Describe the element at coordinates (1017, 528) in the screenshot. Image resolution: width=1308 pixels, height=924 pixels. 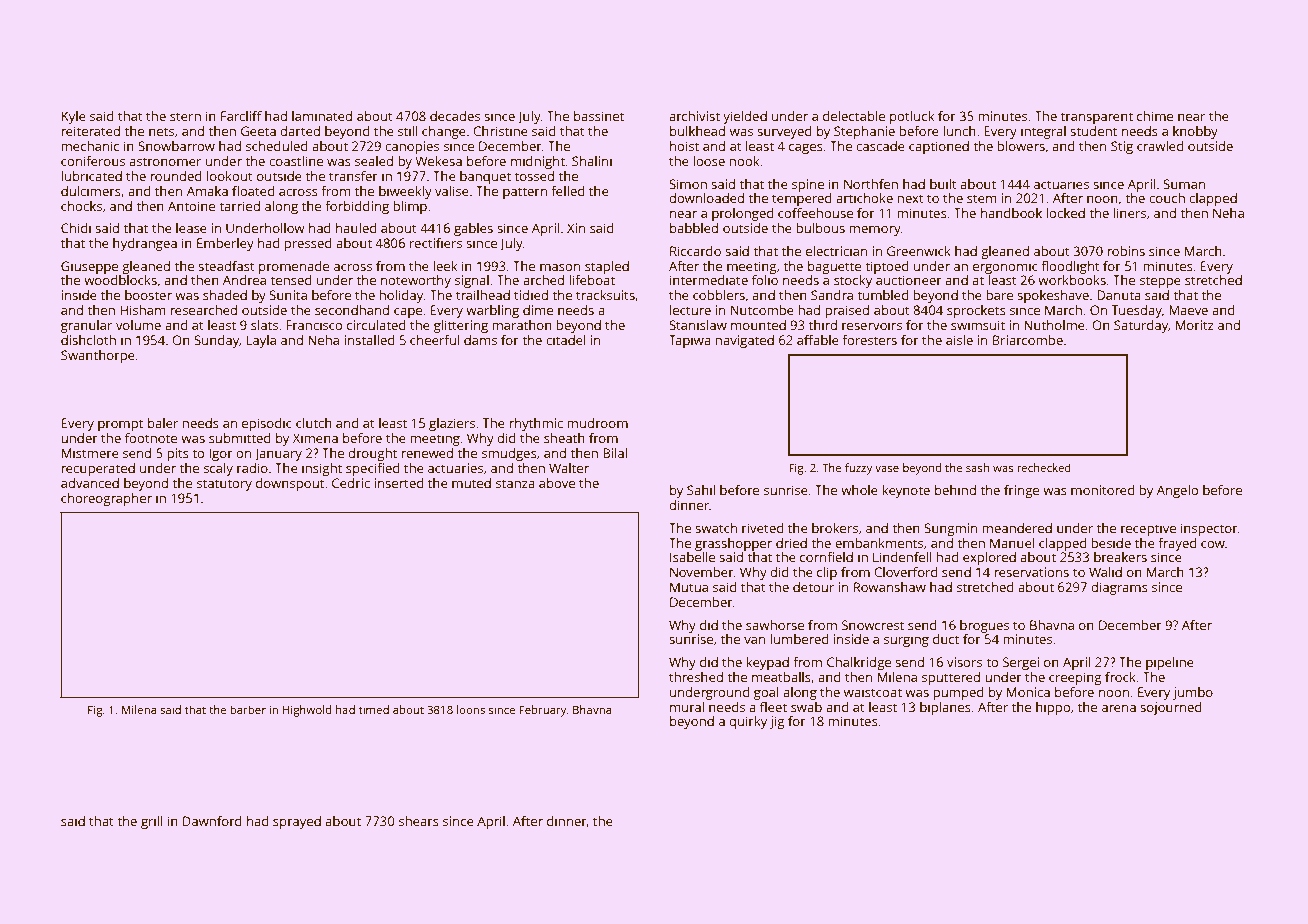
I see `meandered` at that location.
